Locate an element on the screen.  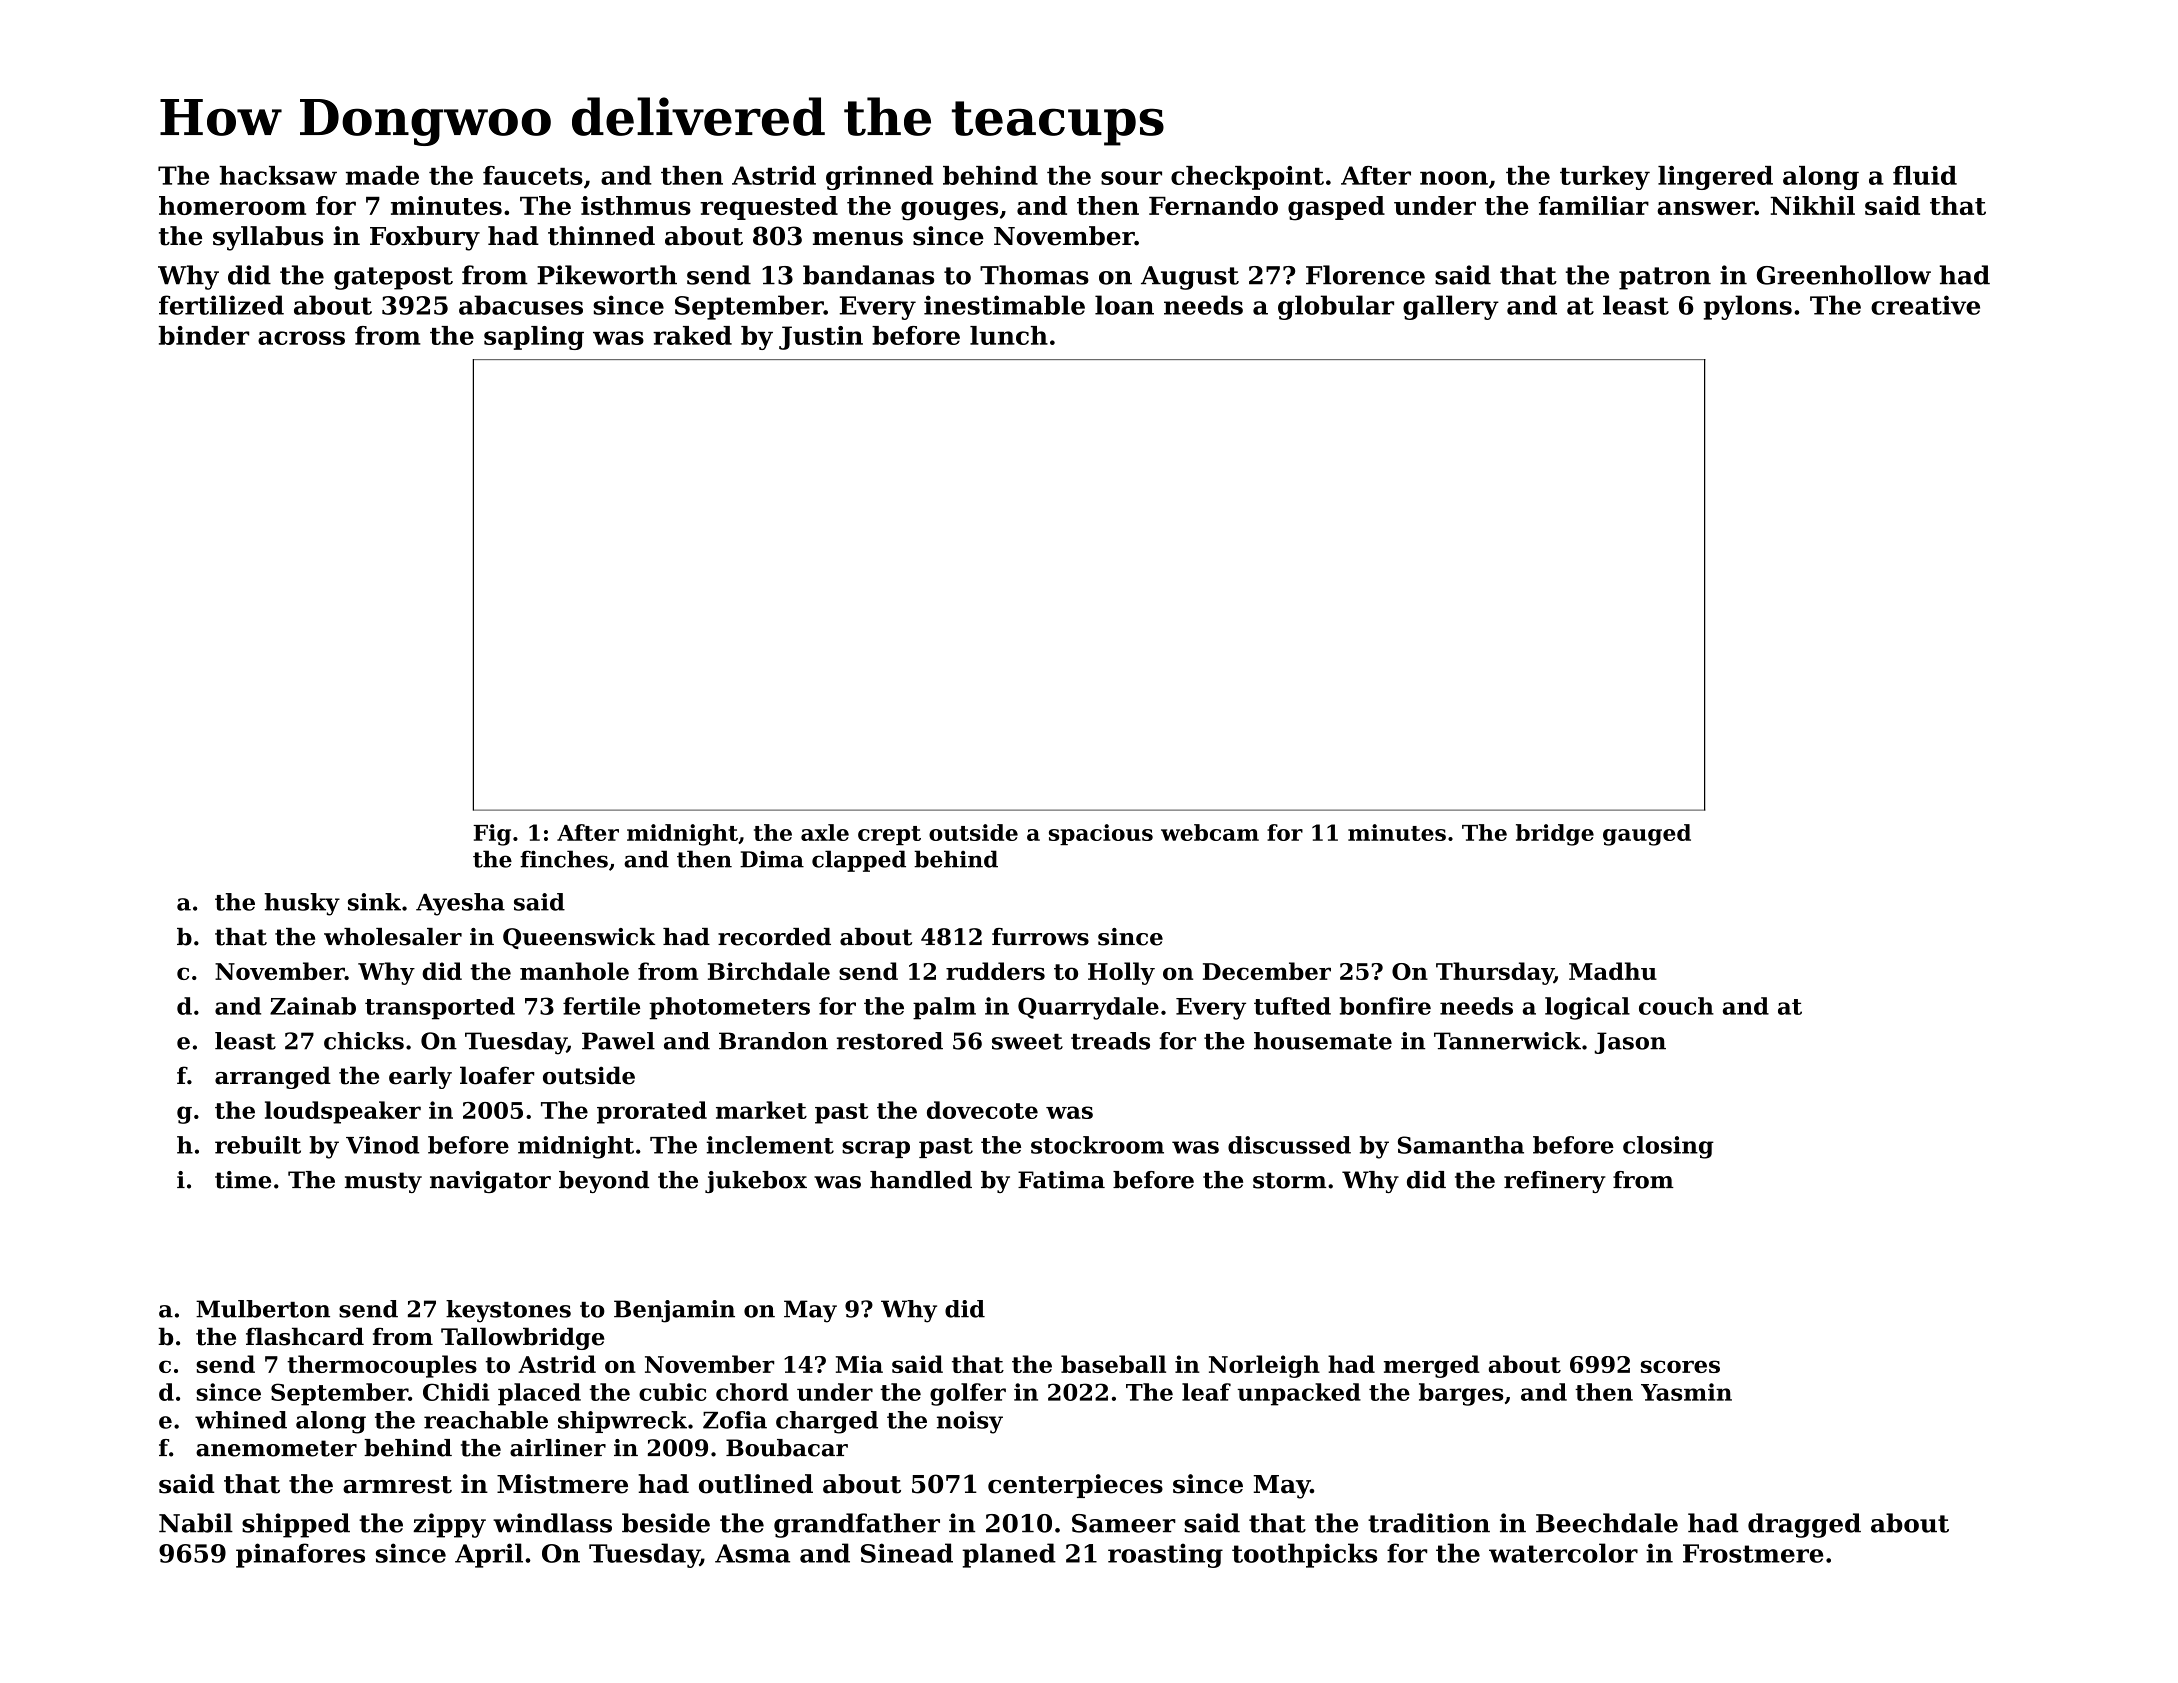
lunch is located at coordinates (1009, 335).
